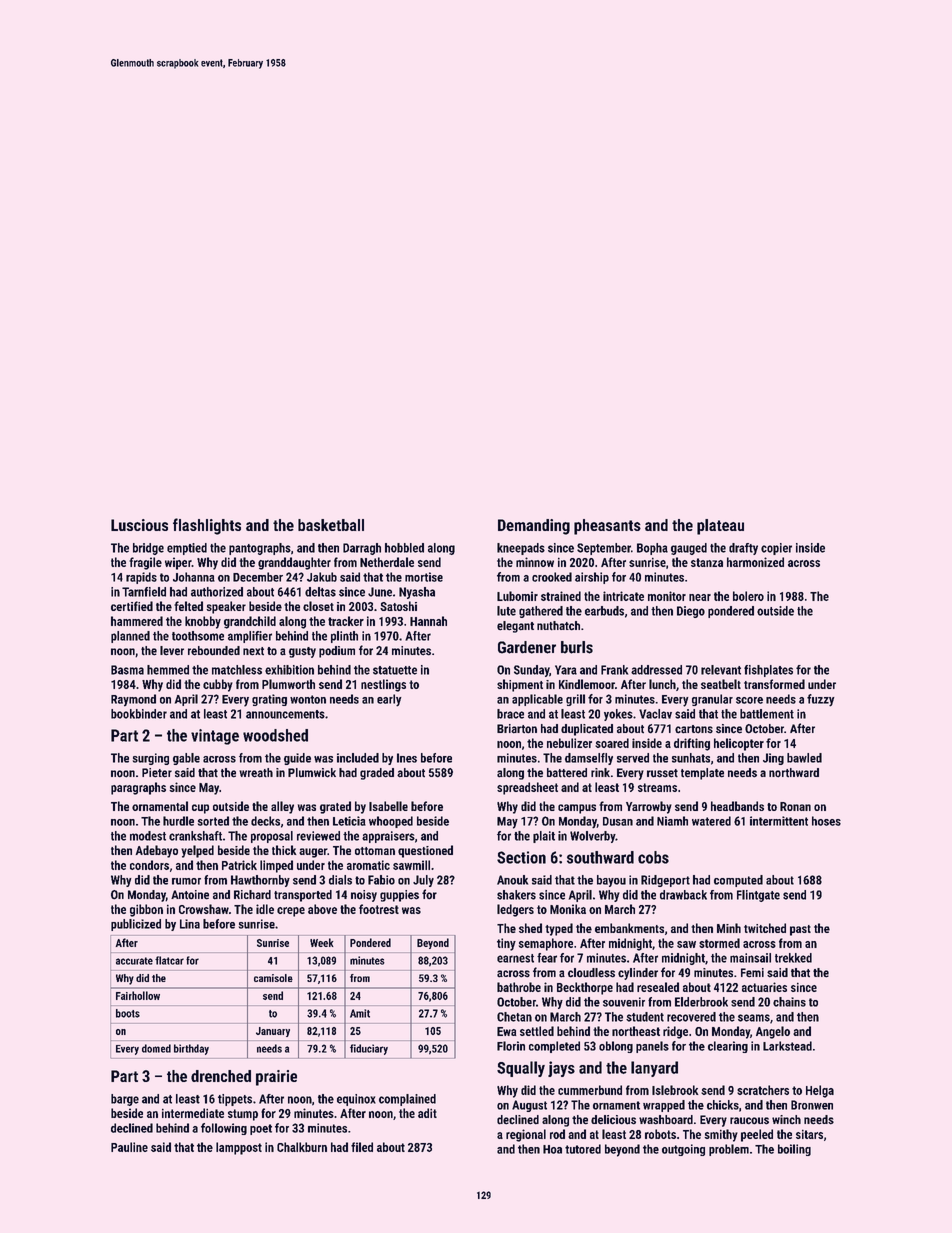  Describe the element at coordinates (800, 930) in the screenshot. I see `past` at that location.
